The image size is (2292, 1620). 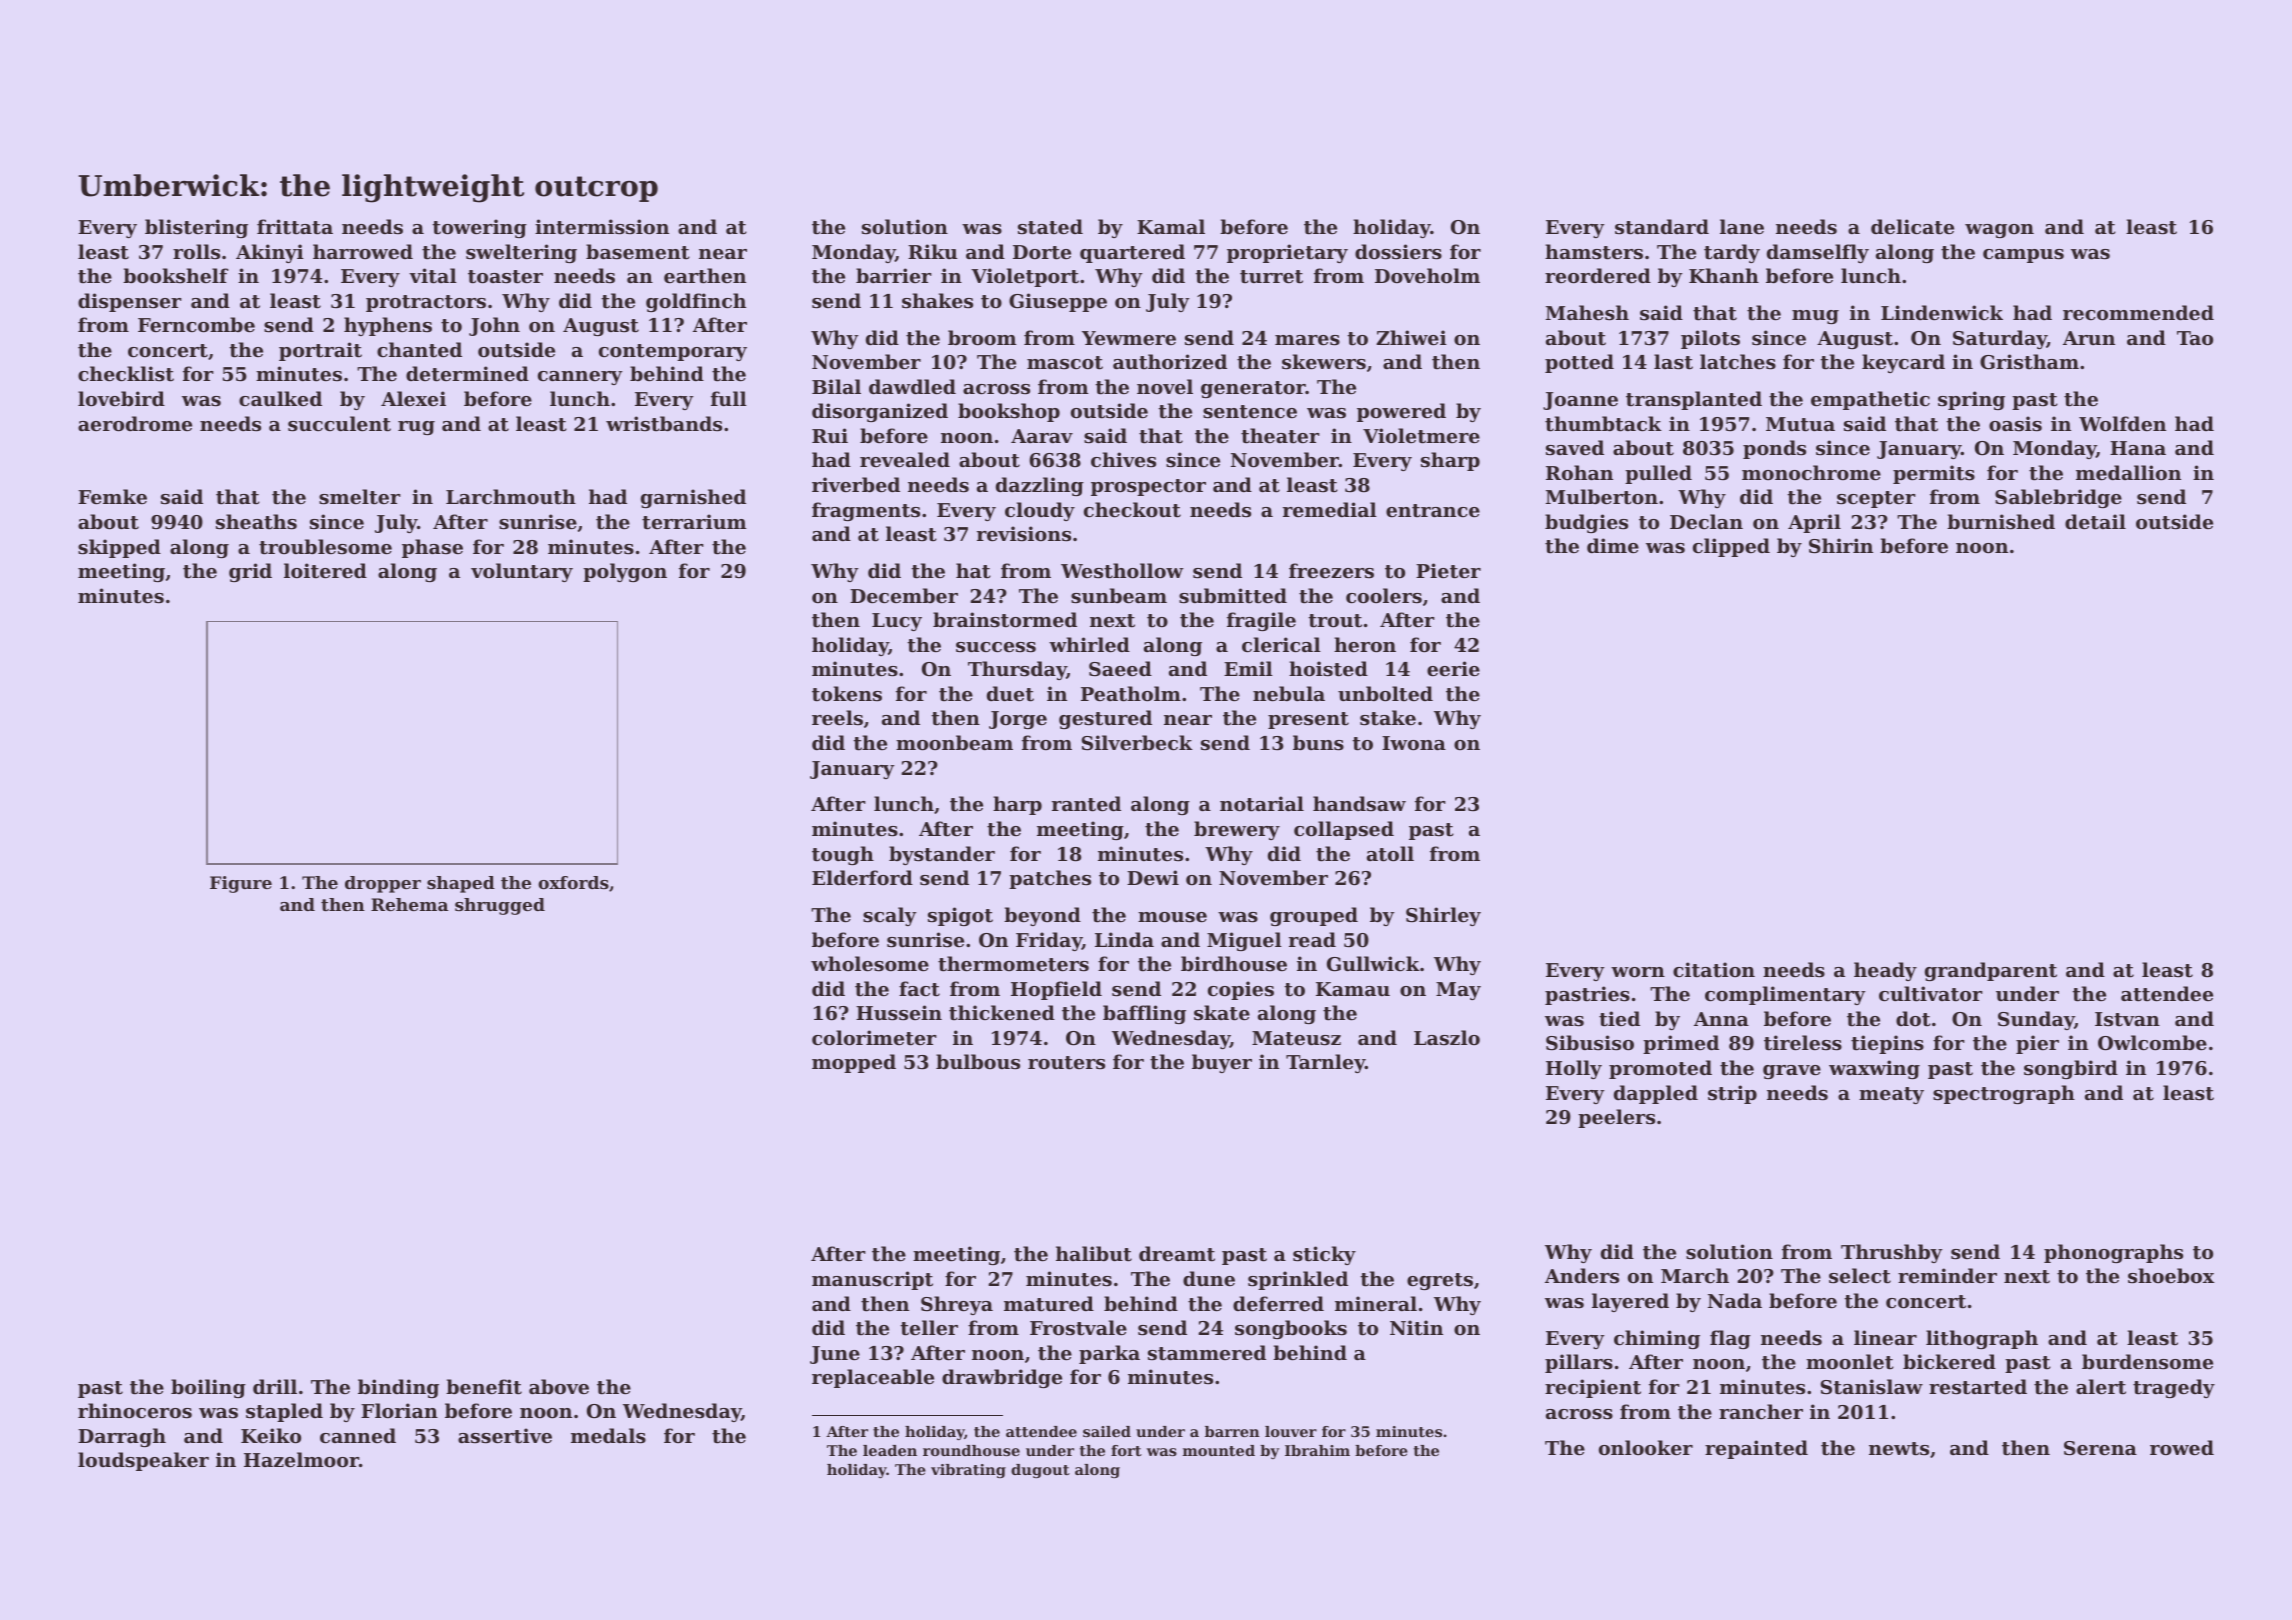 What do you see at coordinates (1307, 340) in the page?
I see `mares` at bounding box center [1307, 340].
